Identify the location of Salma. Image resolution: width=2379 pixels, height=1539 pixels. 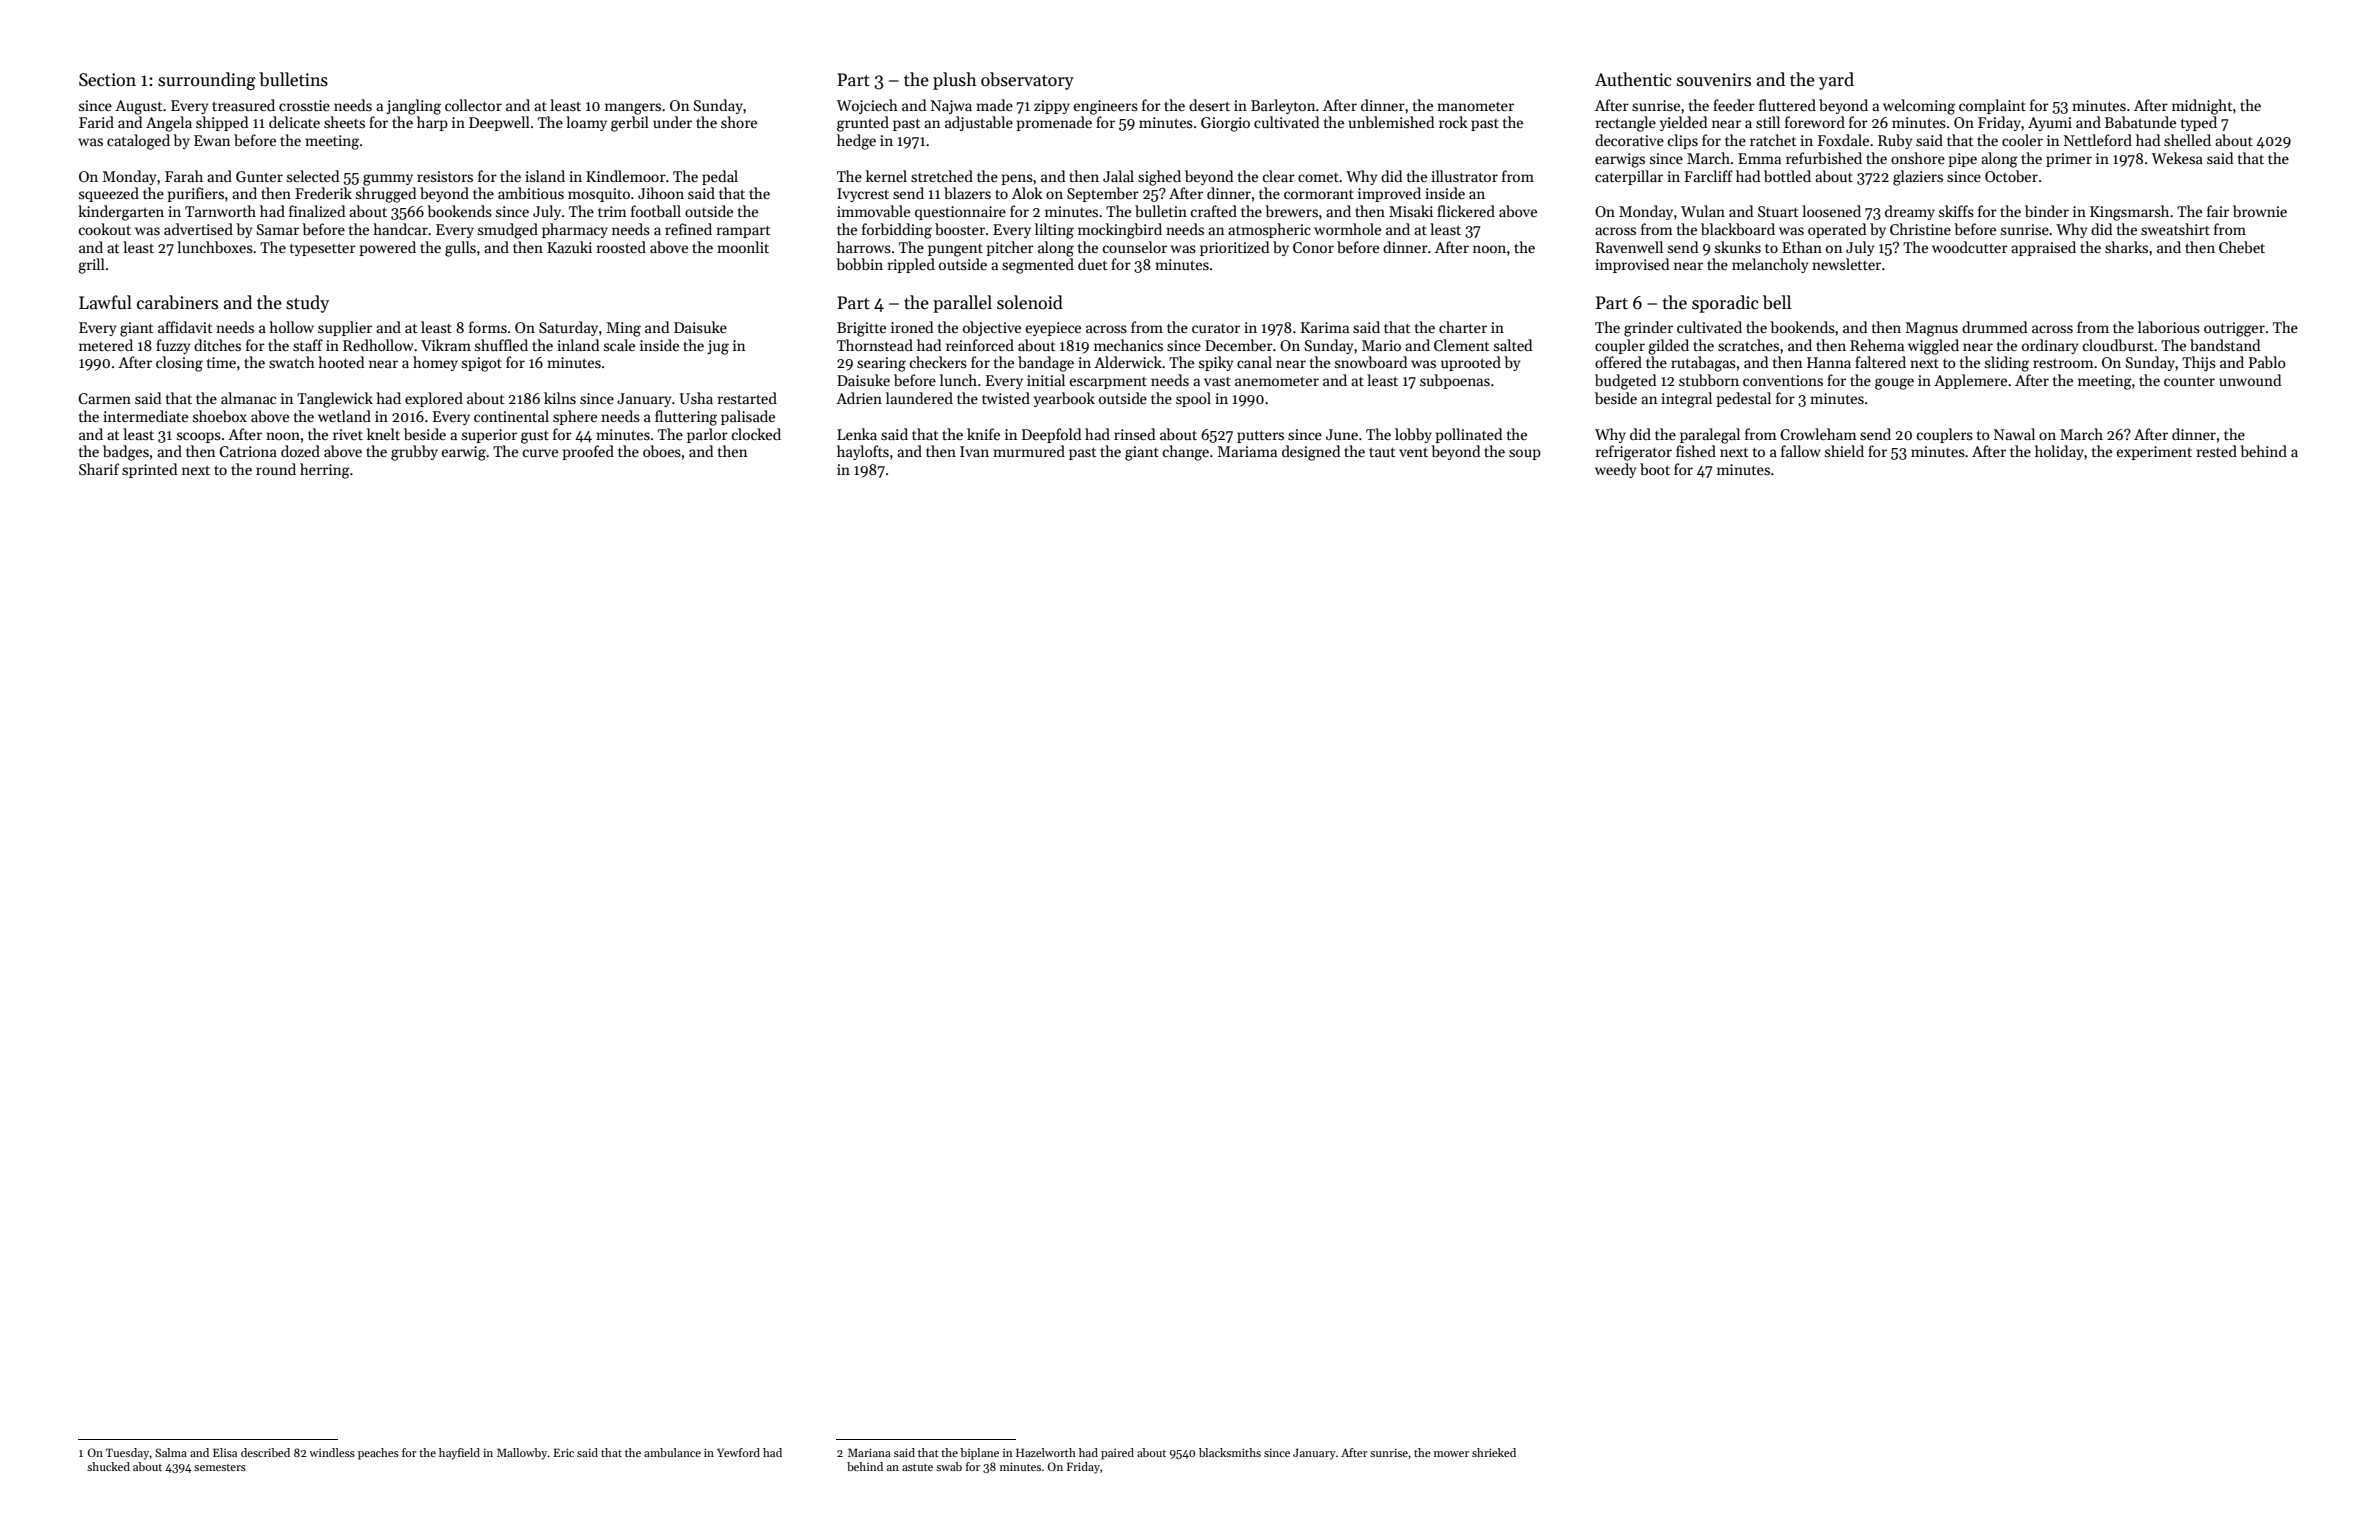
(171, 1452).
